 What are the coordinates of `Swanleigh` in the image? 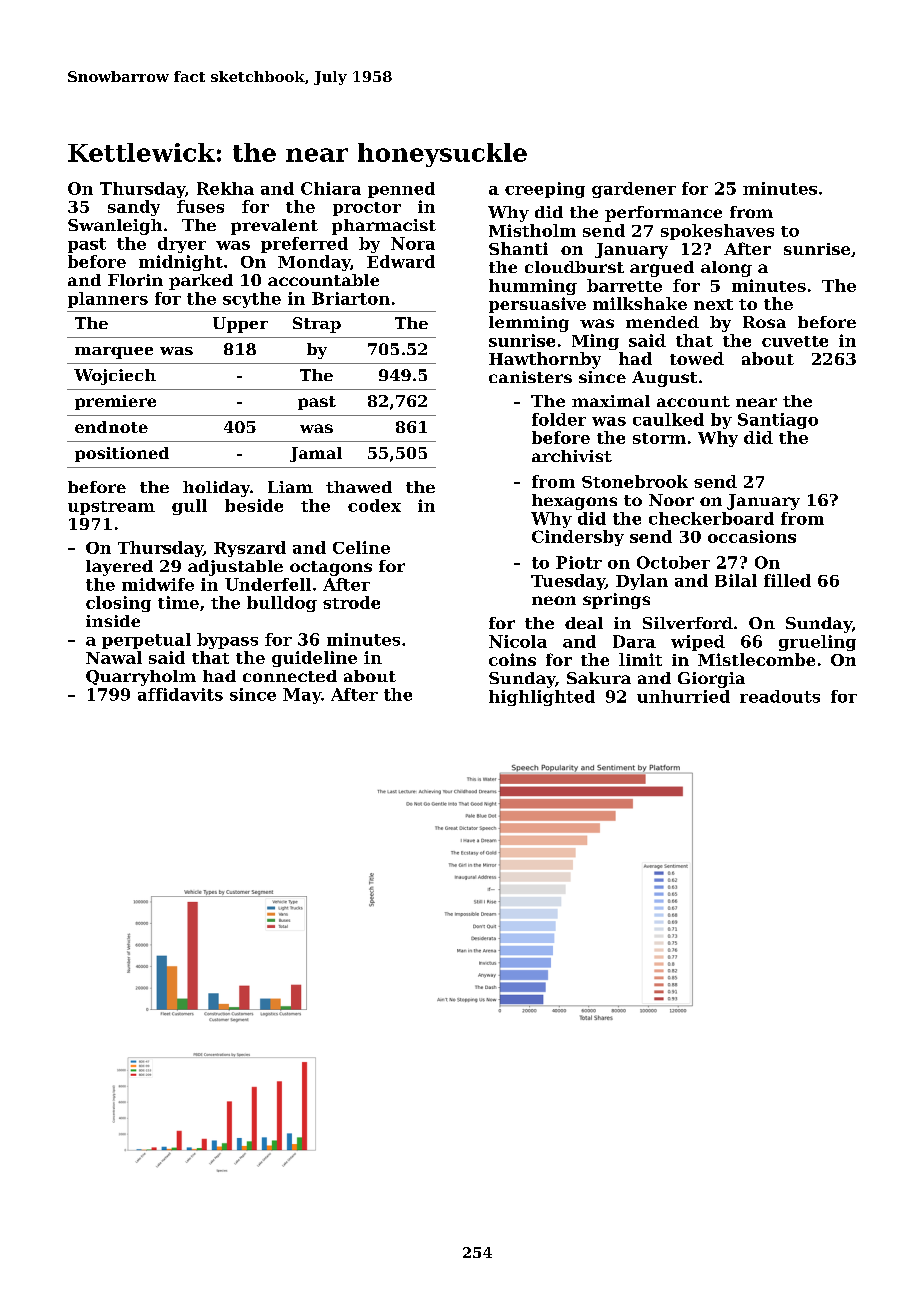 It's located at (115, 227).
